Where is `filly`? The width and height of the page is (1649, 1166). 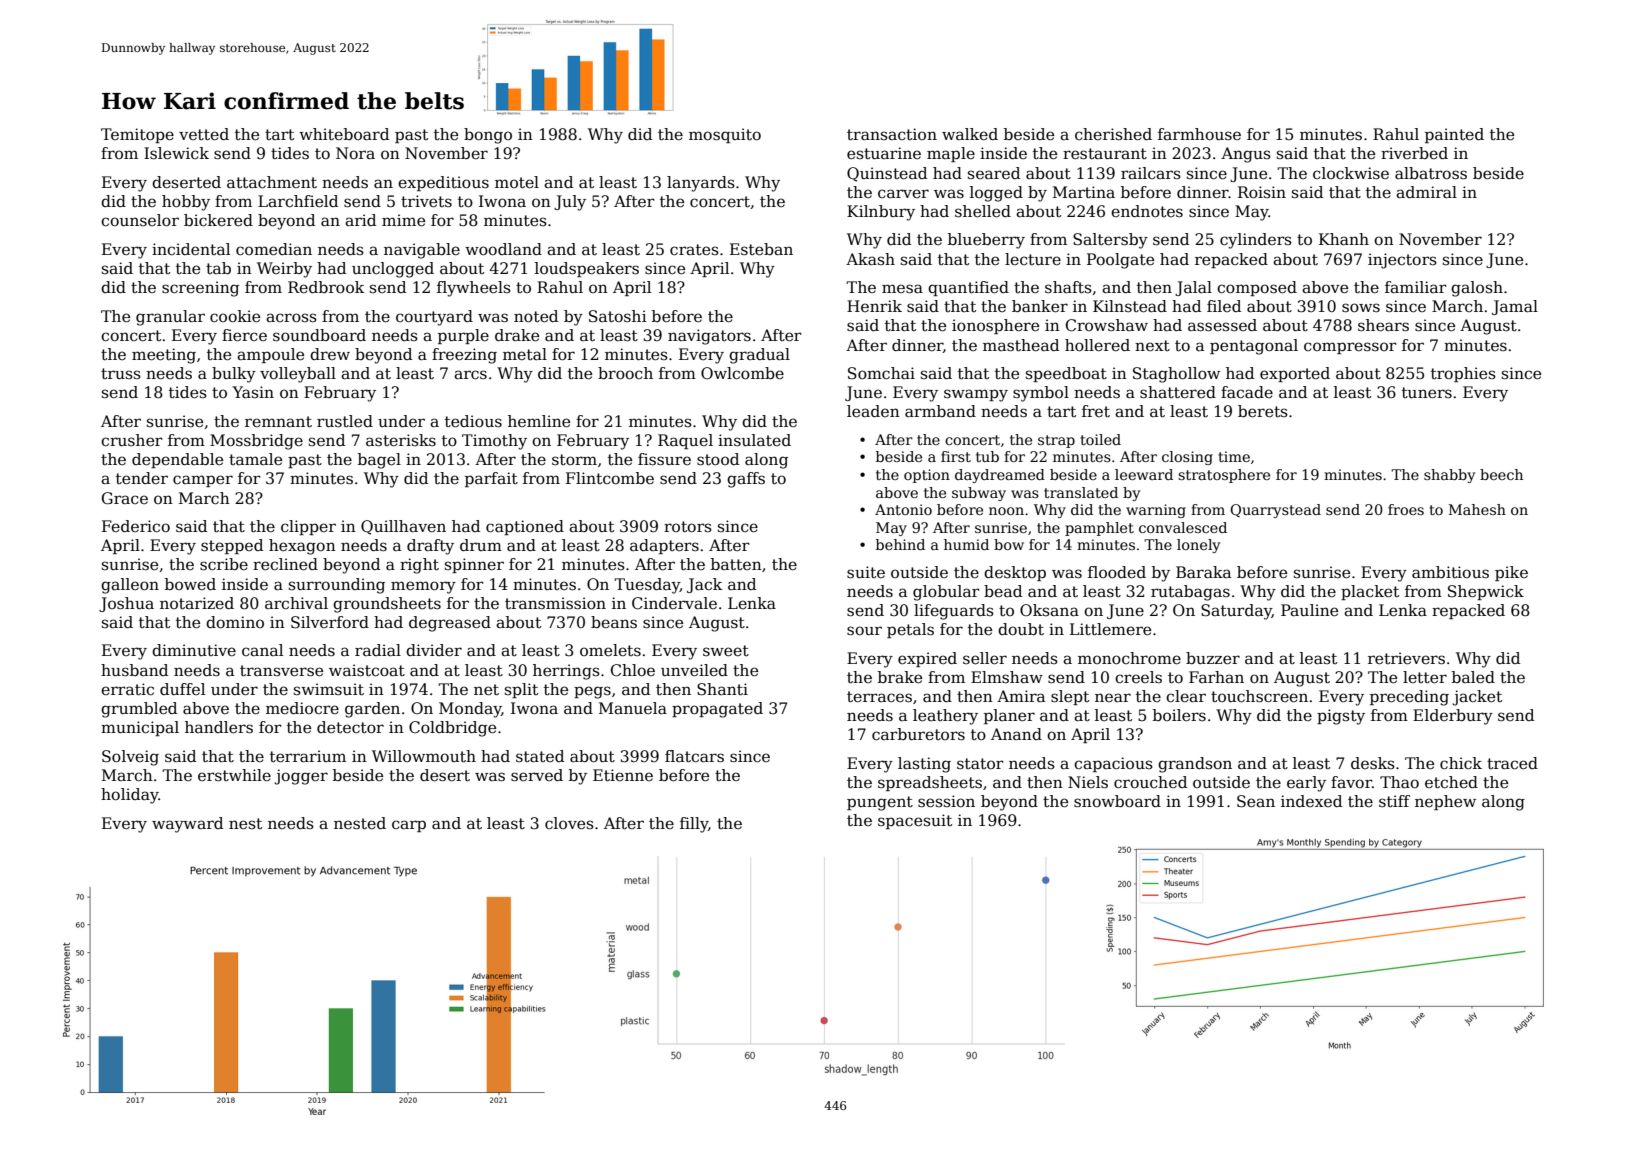 filly is located at coordinates (694, 825).
